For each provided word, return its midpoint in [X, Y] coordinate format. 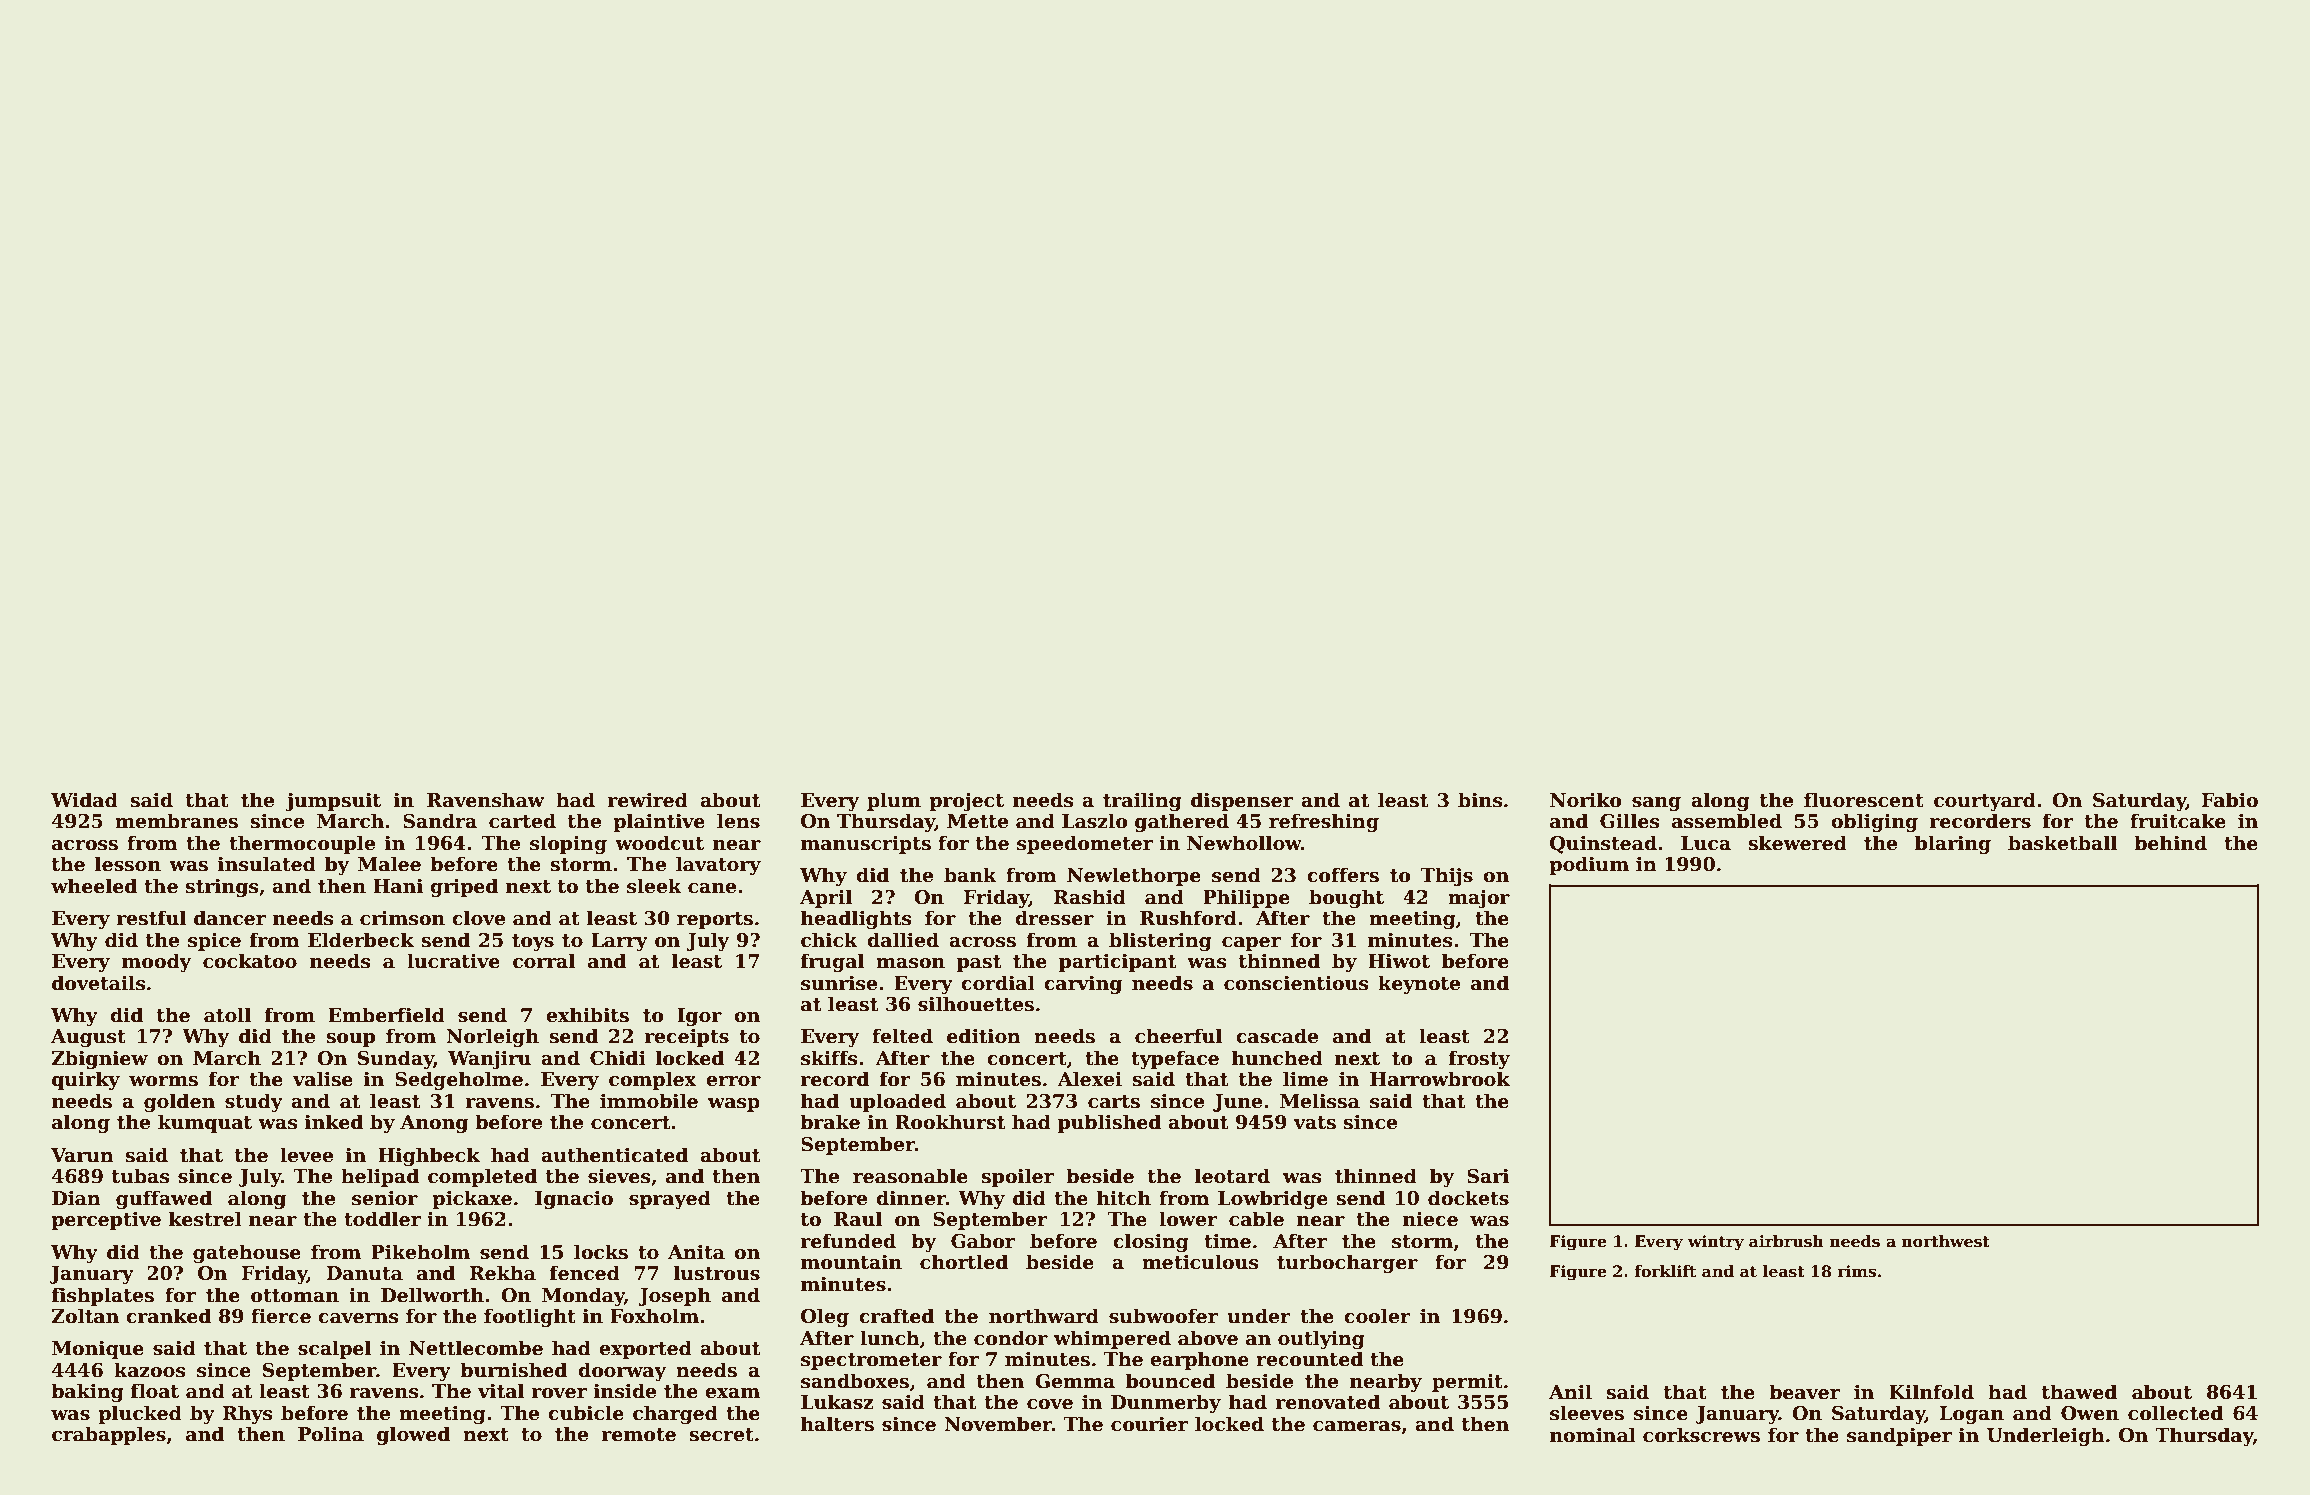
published [1109, 1123]
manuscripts [866, 845]
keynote [1419, 984]
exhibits [587, 1015]
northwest [1946, 1241]
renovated [1328, 1402]
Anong [434, 1124]
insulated [267, 864]
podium [1589, 865]
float [155, 1391]
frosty [1479, 1059]
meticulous [1200, 1262]
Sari [1488, 1176]
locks [601, 1252]
